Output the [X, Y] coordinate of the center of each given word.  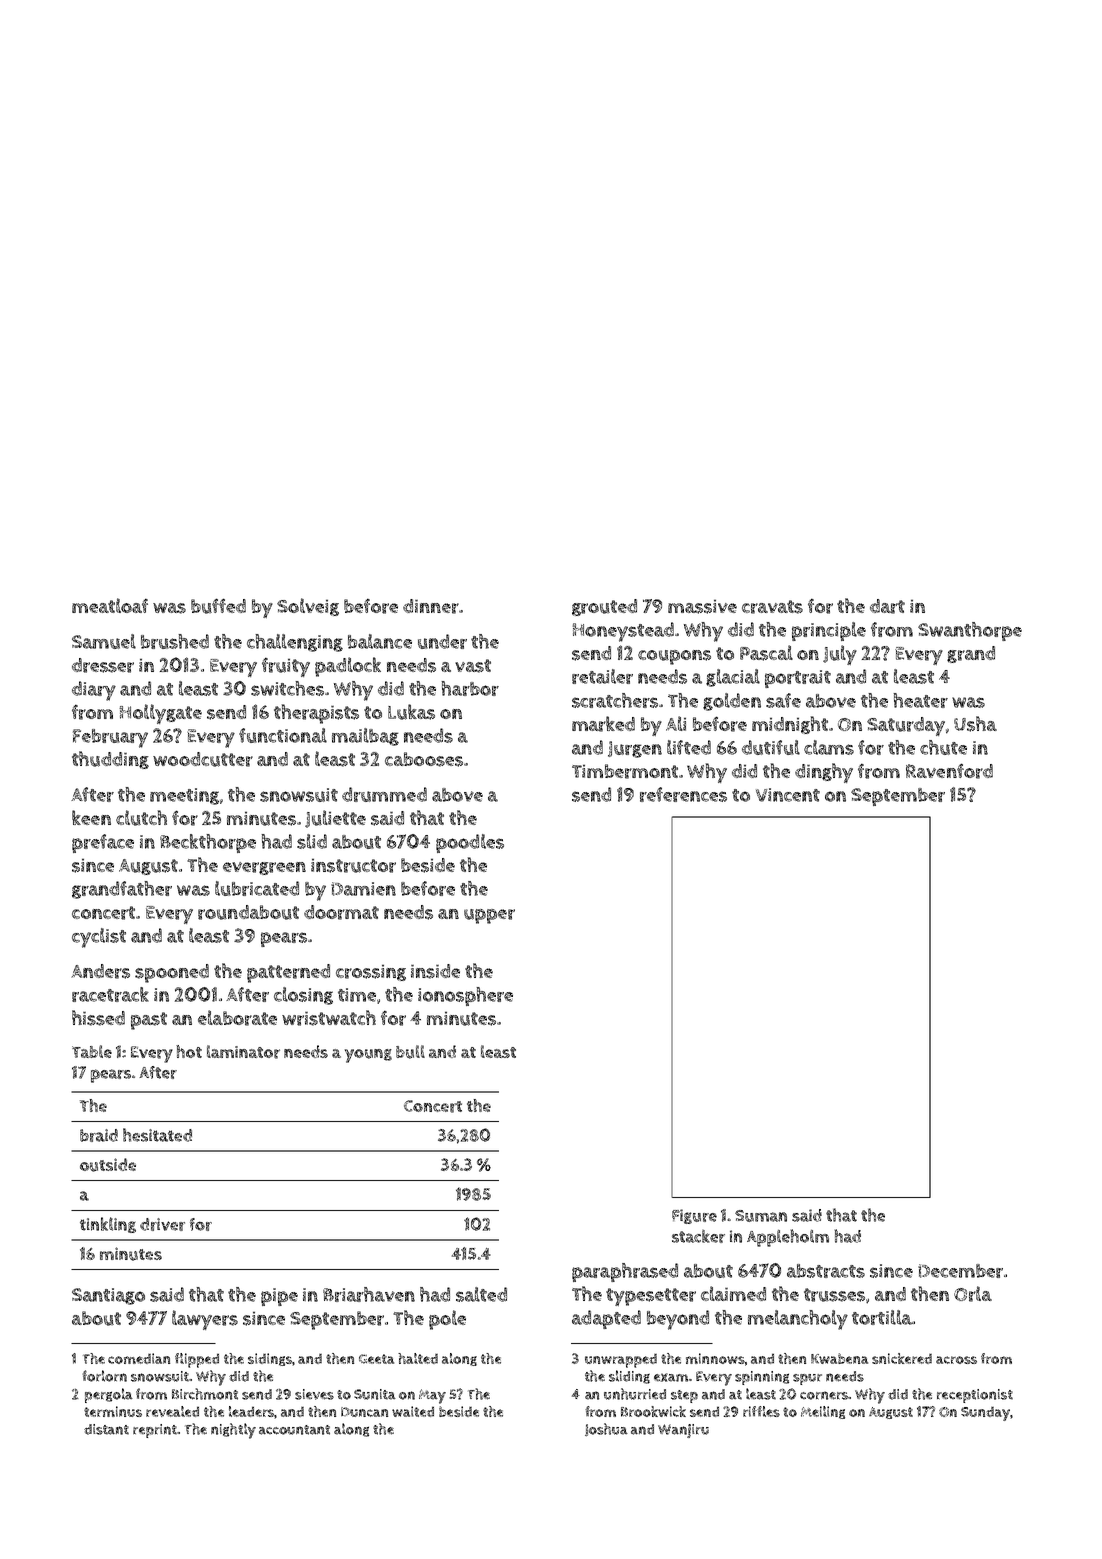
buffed [218, 606]
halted [418, 1358]
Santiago [108, 1296]
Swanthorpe [970, 631]
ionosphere [465, 996]
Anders [100, 971]
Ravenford [949, 771]
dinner [431, 606]
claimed [733, 1293]
